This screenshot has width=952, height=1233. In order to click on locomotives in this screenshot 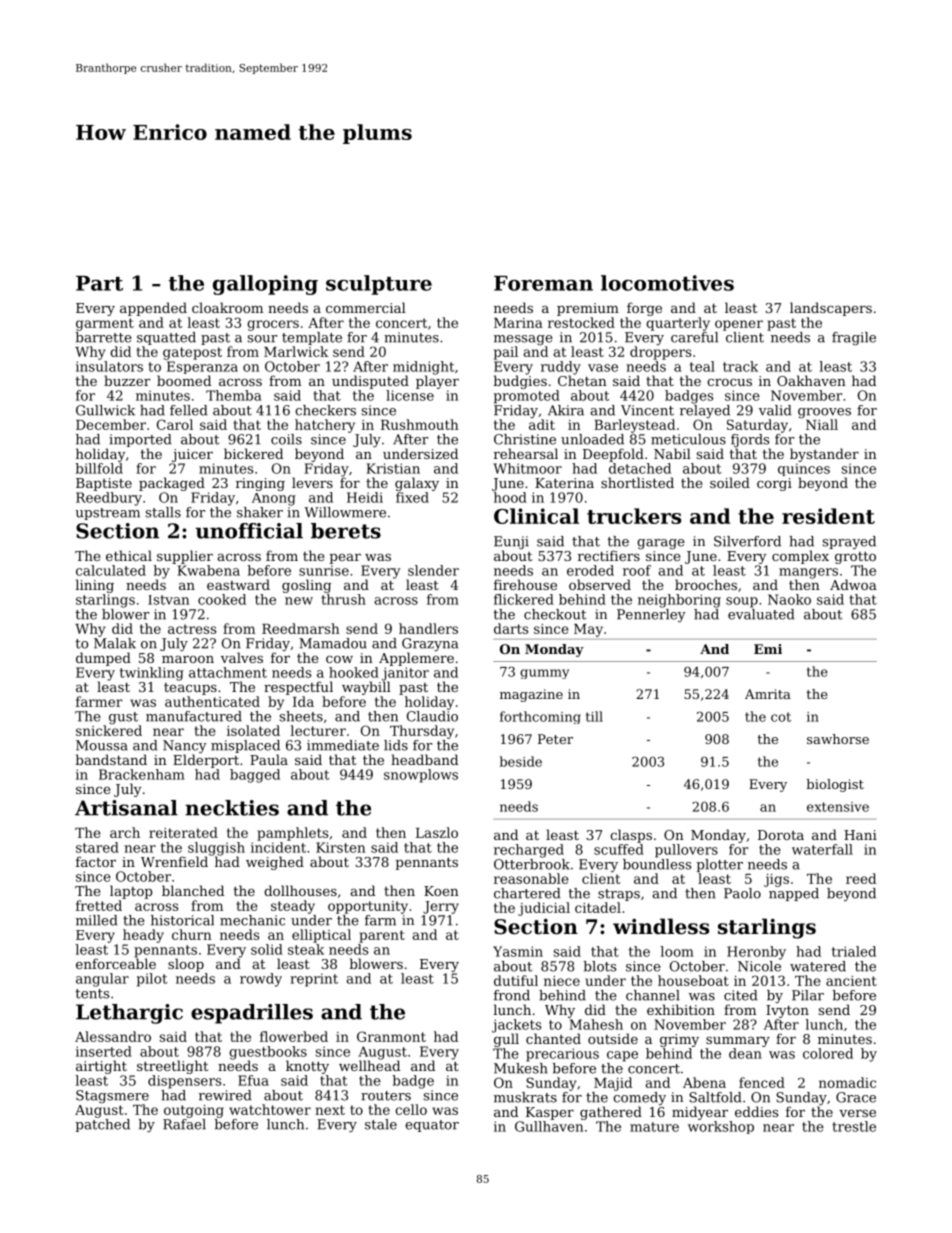, I will do `click(667, 283)`.
